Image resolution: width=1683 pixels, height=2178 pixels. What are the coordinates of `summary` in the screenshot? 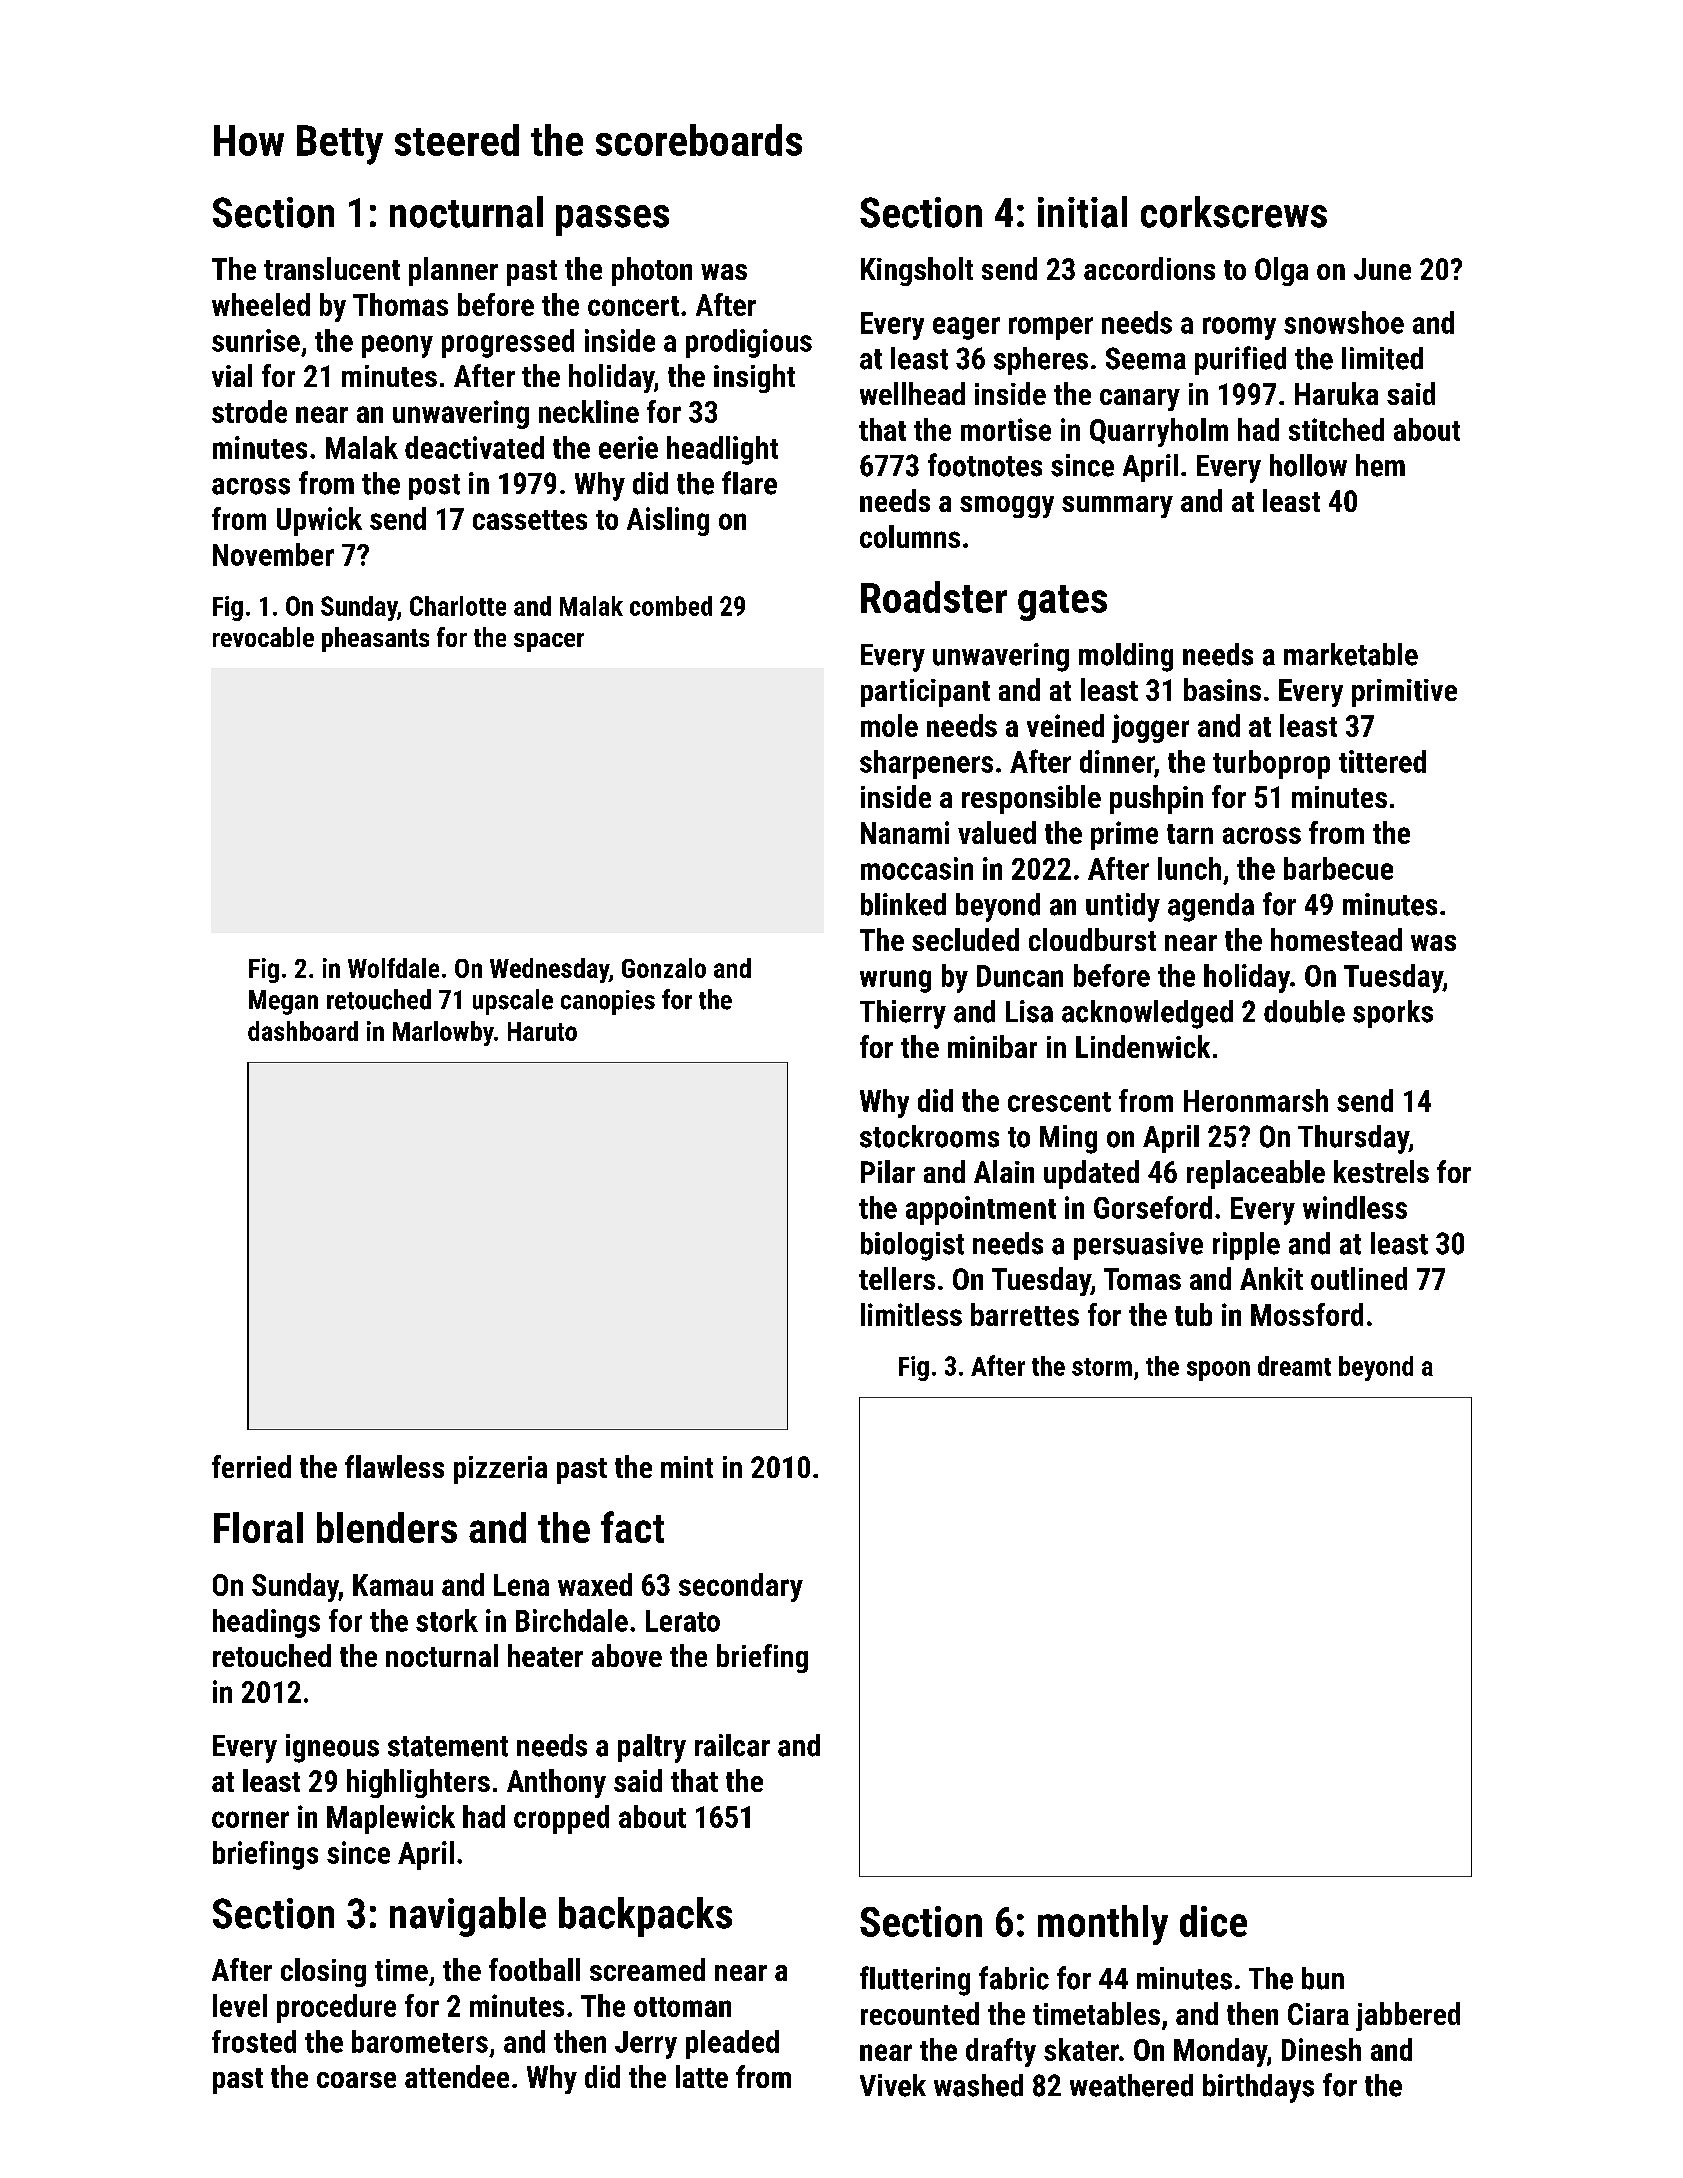 It's located at (1117, 507).
